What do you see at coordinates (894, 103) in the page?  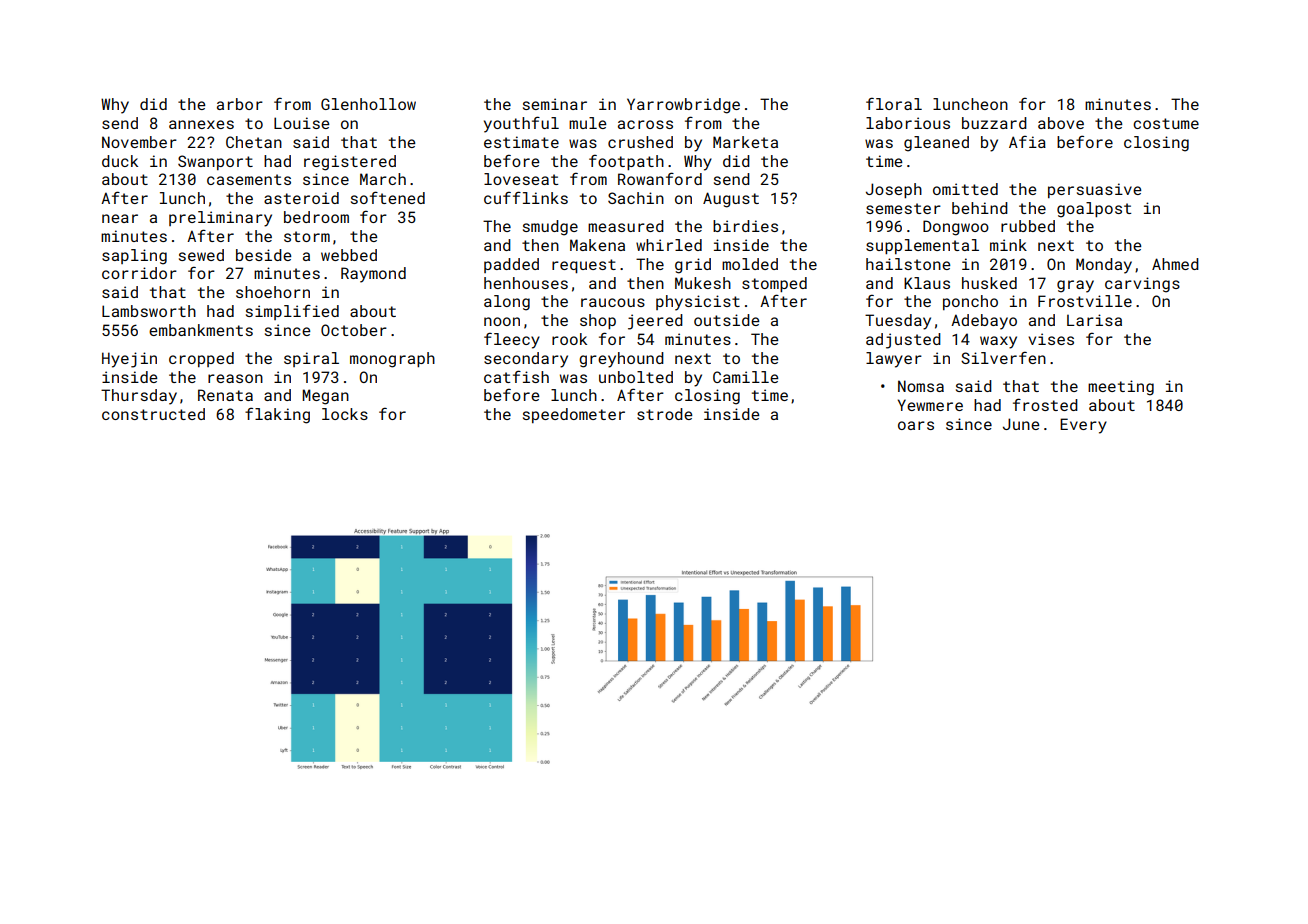 I see `floral` at bounding box center [894, 103].
